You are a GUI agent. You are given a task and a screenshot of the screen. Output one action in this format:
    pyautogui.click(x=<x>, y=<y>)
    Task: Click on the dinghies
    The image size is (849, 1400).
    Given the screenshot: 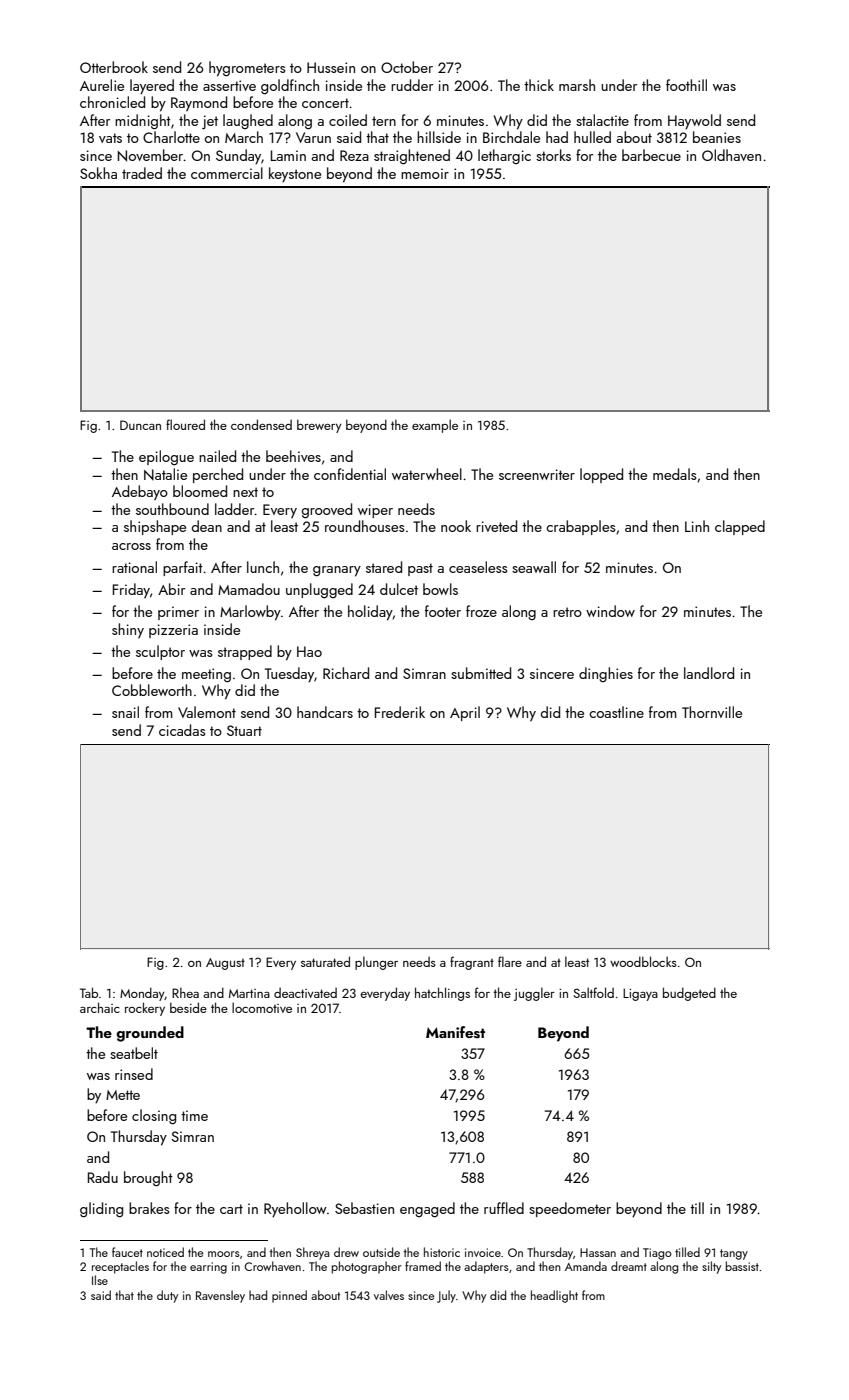 What is the action you would take?
    pyautogui.click(x=606, y=674)
